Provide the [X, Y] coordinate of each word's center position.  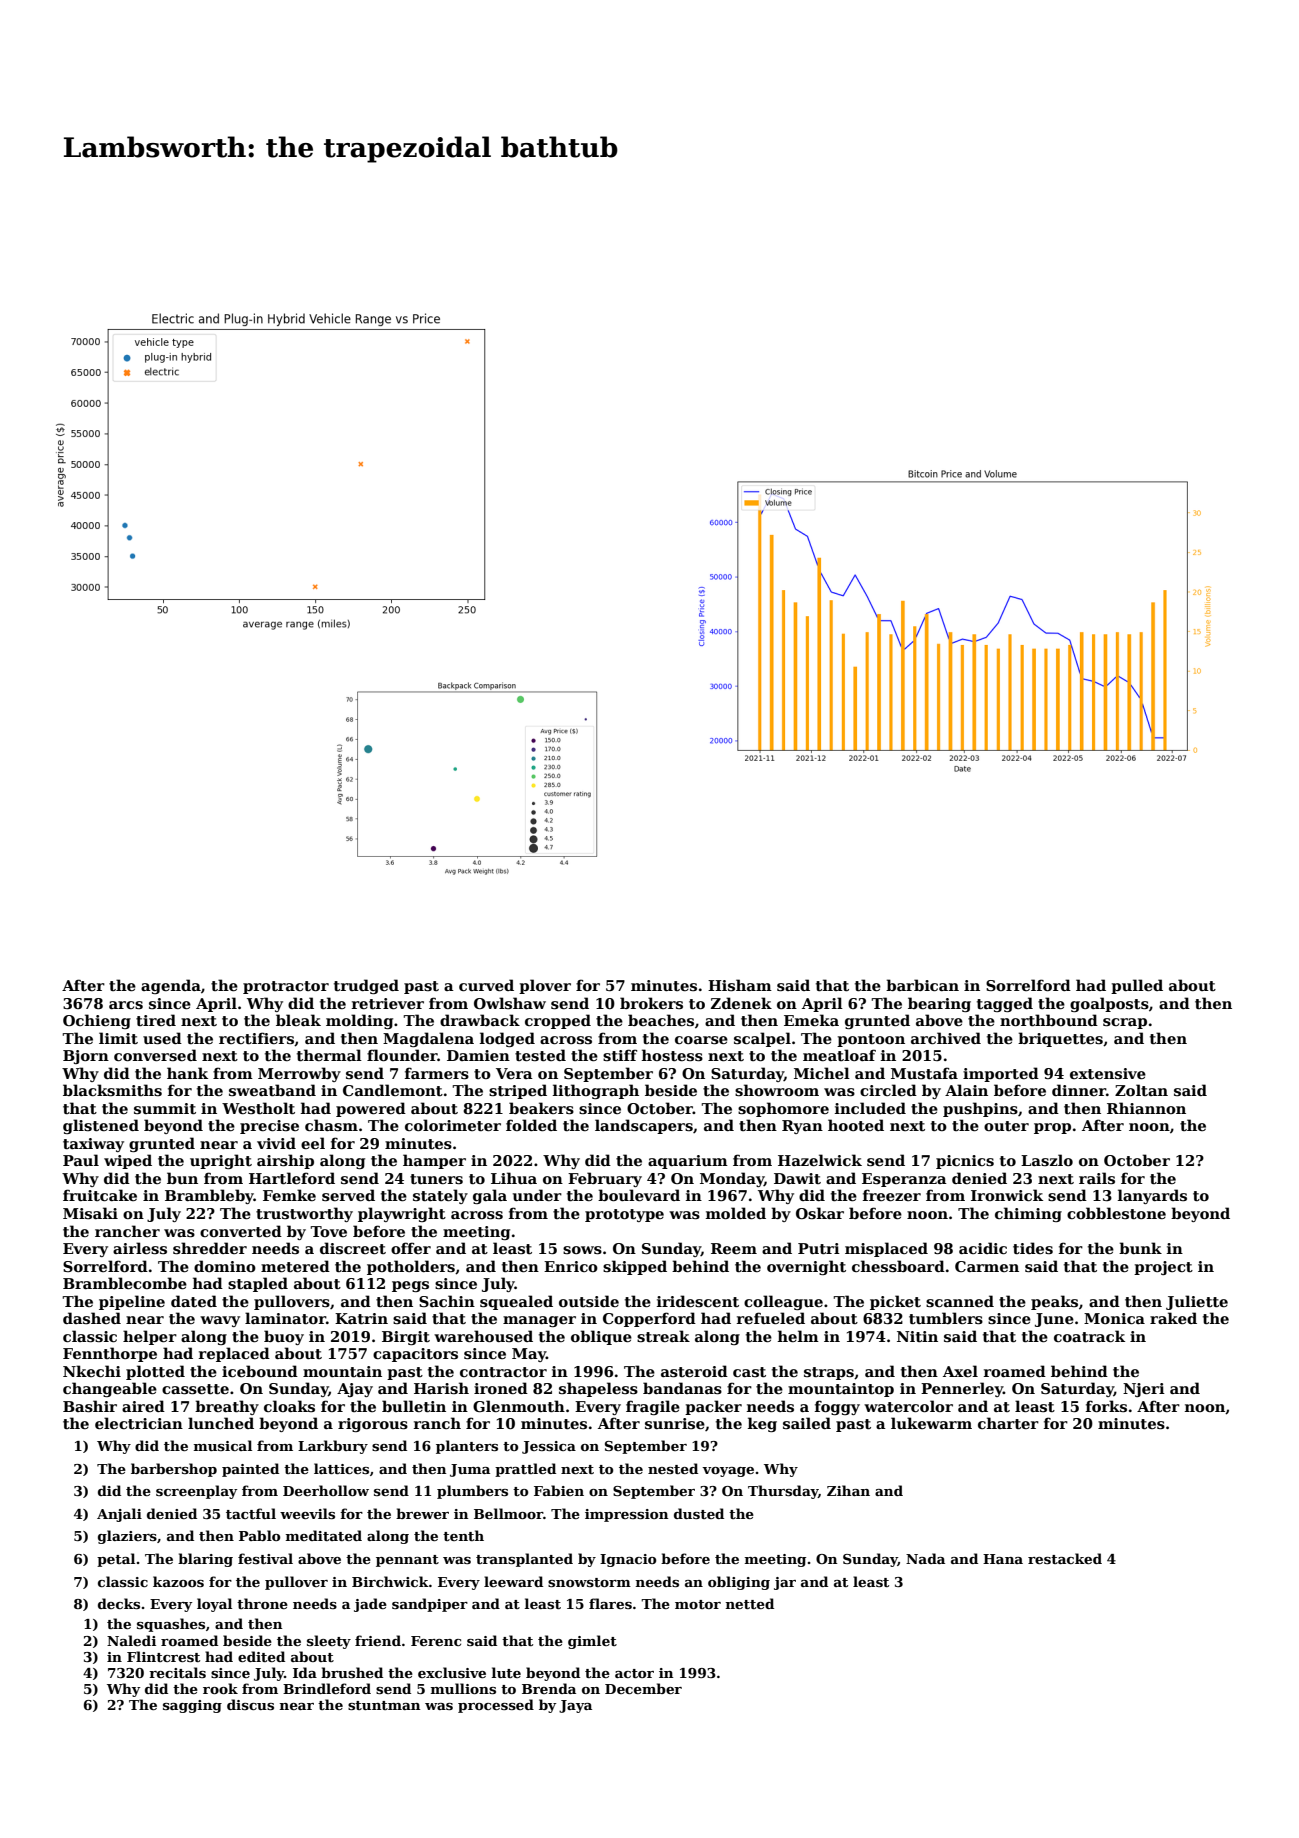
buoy [284, 1337]
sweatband [272, 1090]
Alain [966, 1090]
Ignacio [628, 1560]
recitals [177, 1672]
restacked [1065, 1558]
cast [749, 1372]
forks [1106, 1406]
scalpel [762, 1039]
